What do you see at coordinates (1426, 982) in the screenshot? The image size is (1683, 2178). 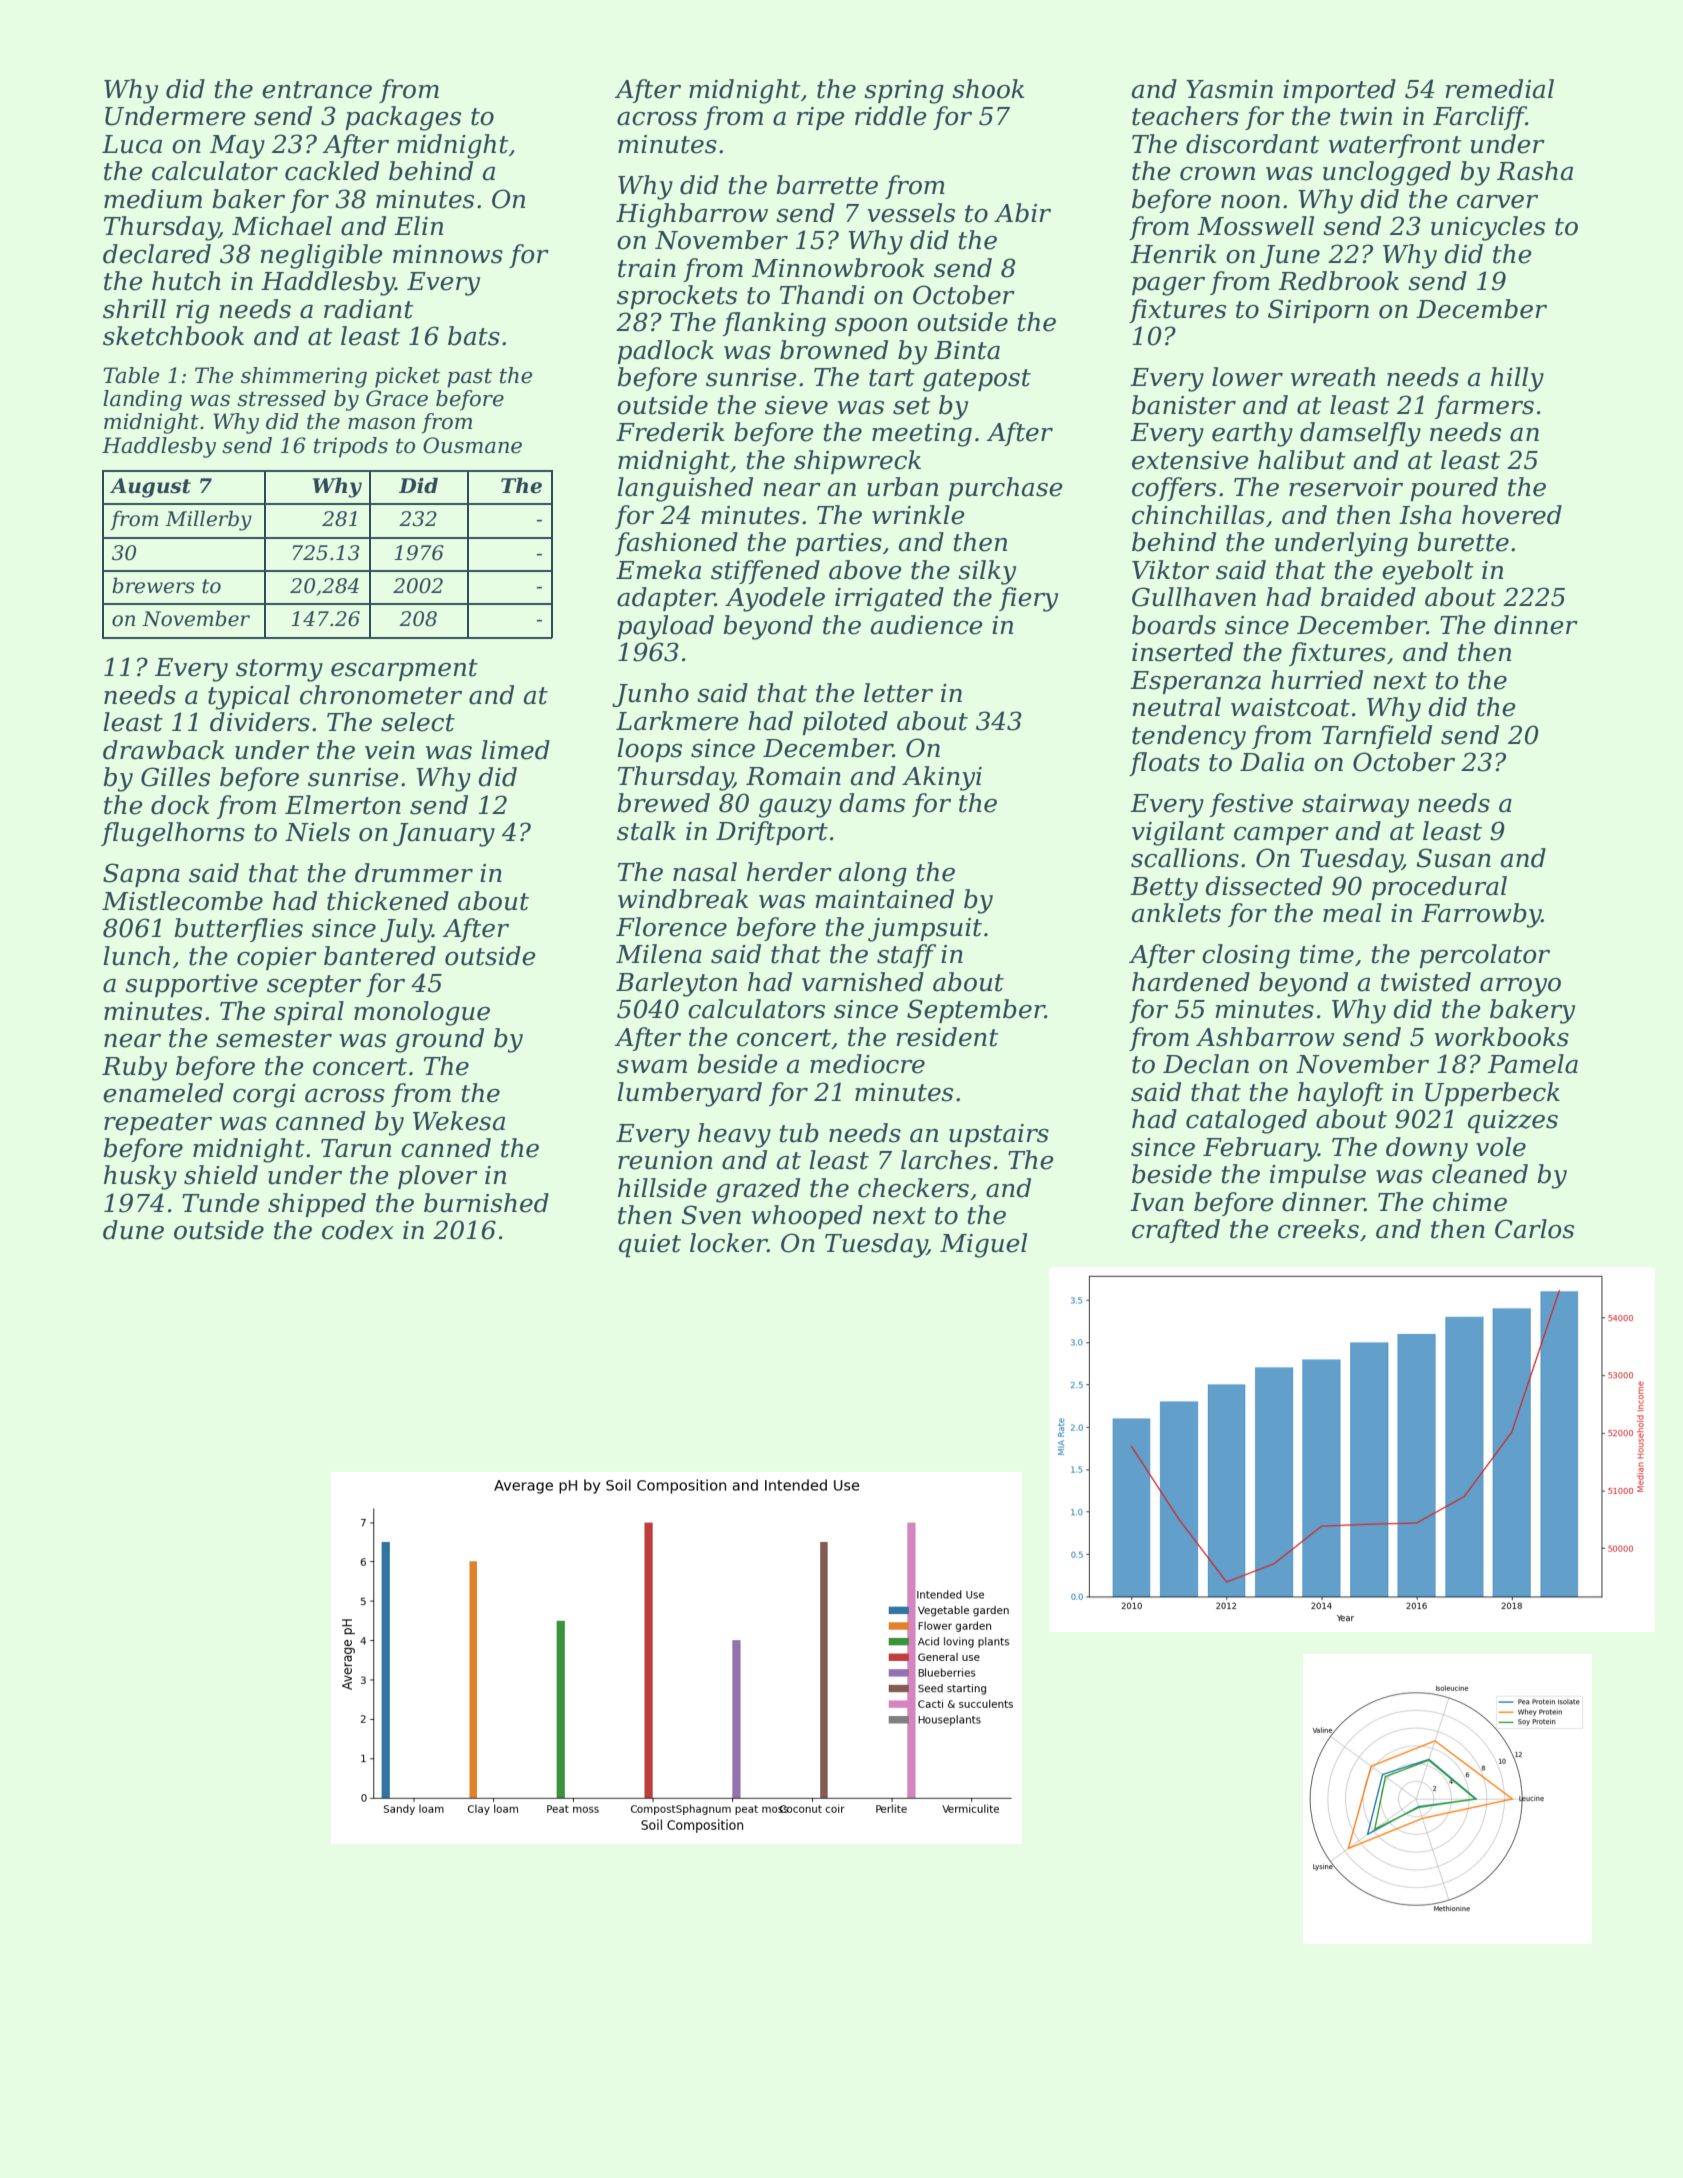 I see `twisted` at bounding box center [1426, 982].
